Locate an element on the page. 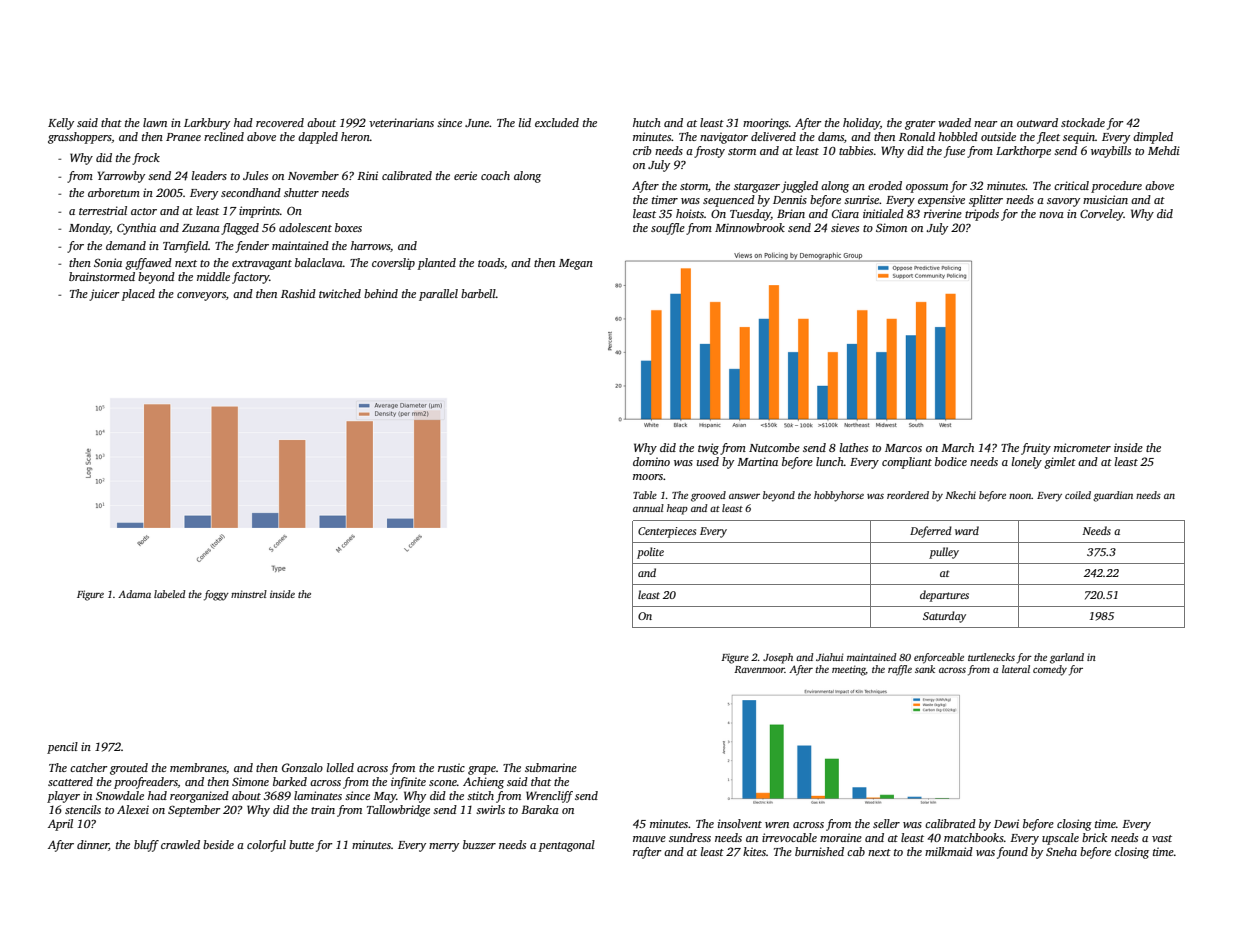 This image has height=952, width=1233. waded is located at coordinates (954, 122).
